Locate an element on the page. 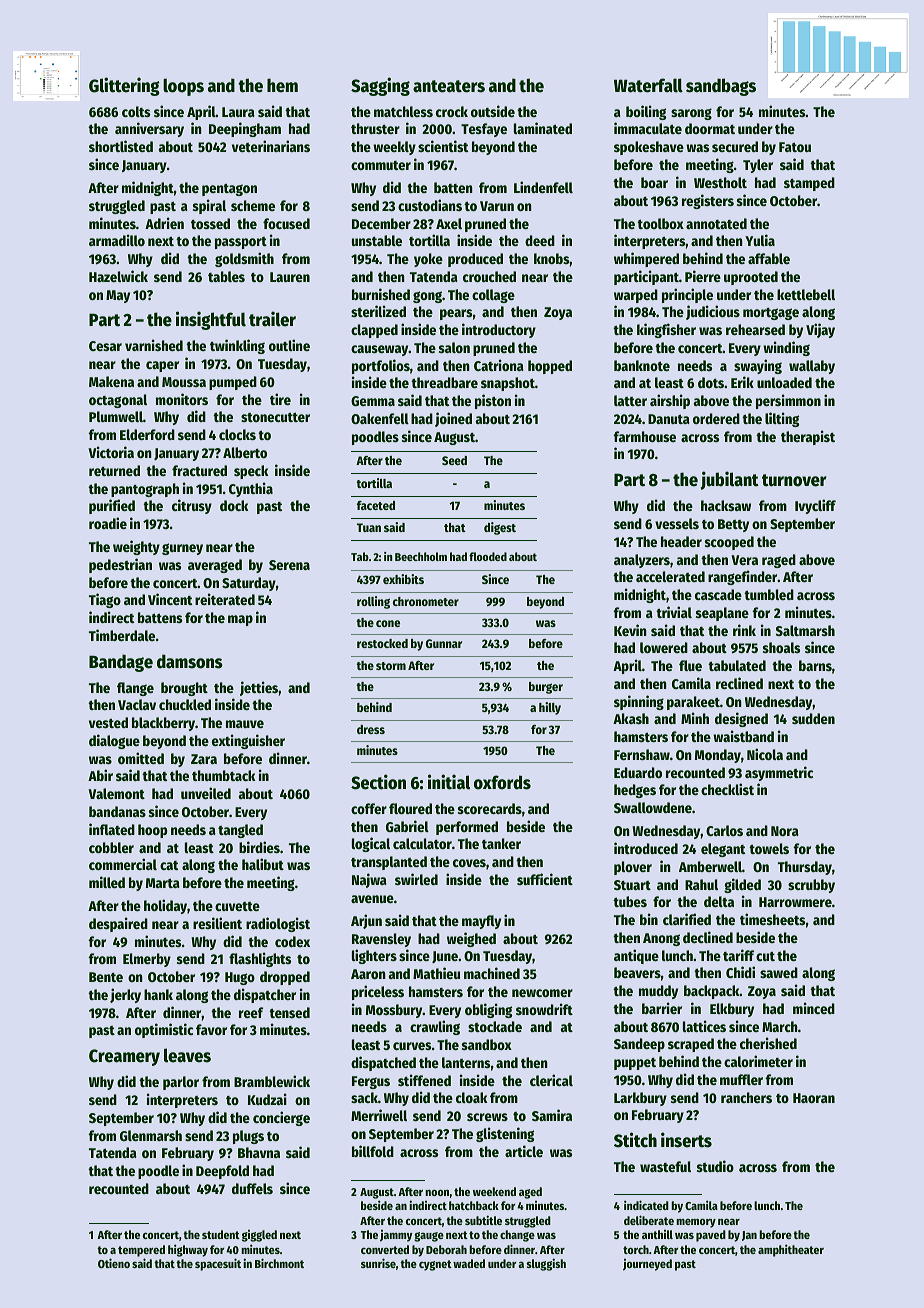 The height and width of the image is (1308, 924). kingfisher is located at coordinates (666, 330).
